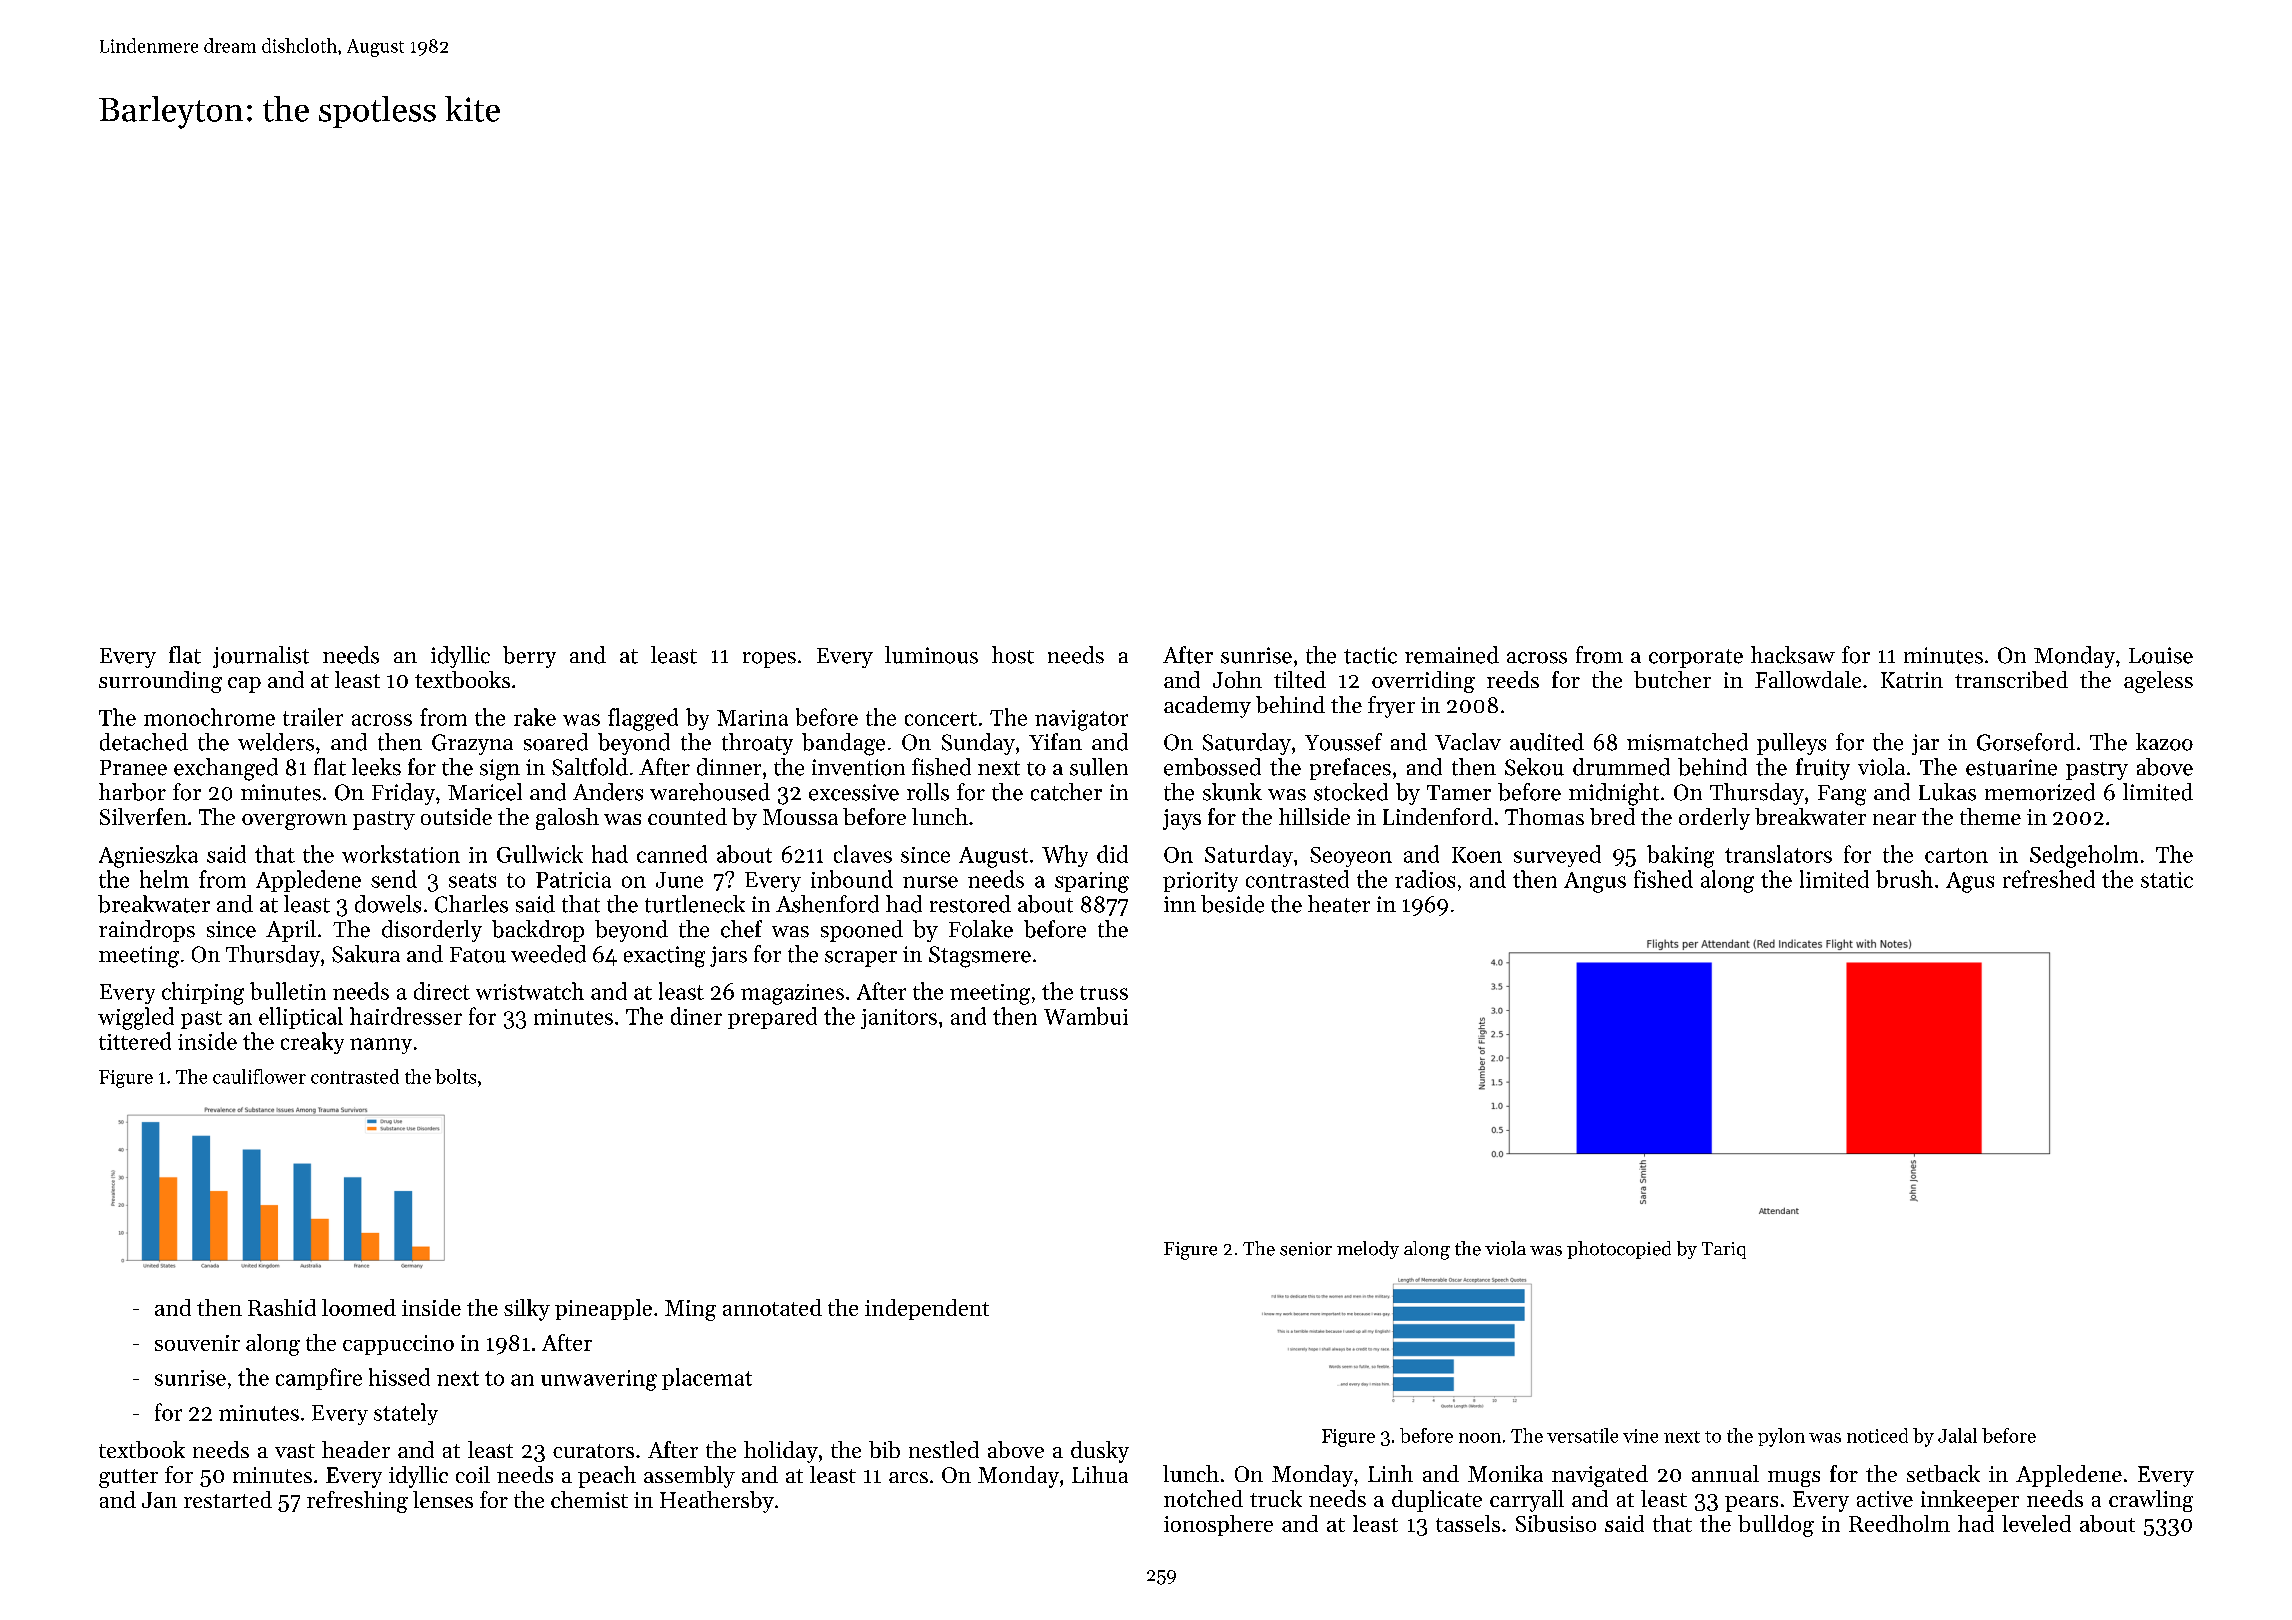 The width and height of the screenshot is (2292, 1620). I want to click on restarted, so click(228, 1499).
